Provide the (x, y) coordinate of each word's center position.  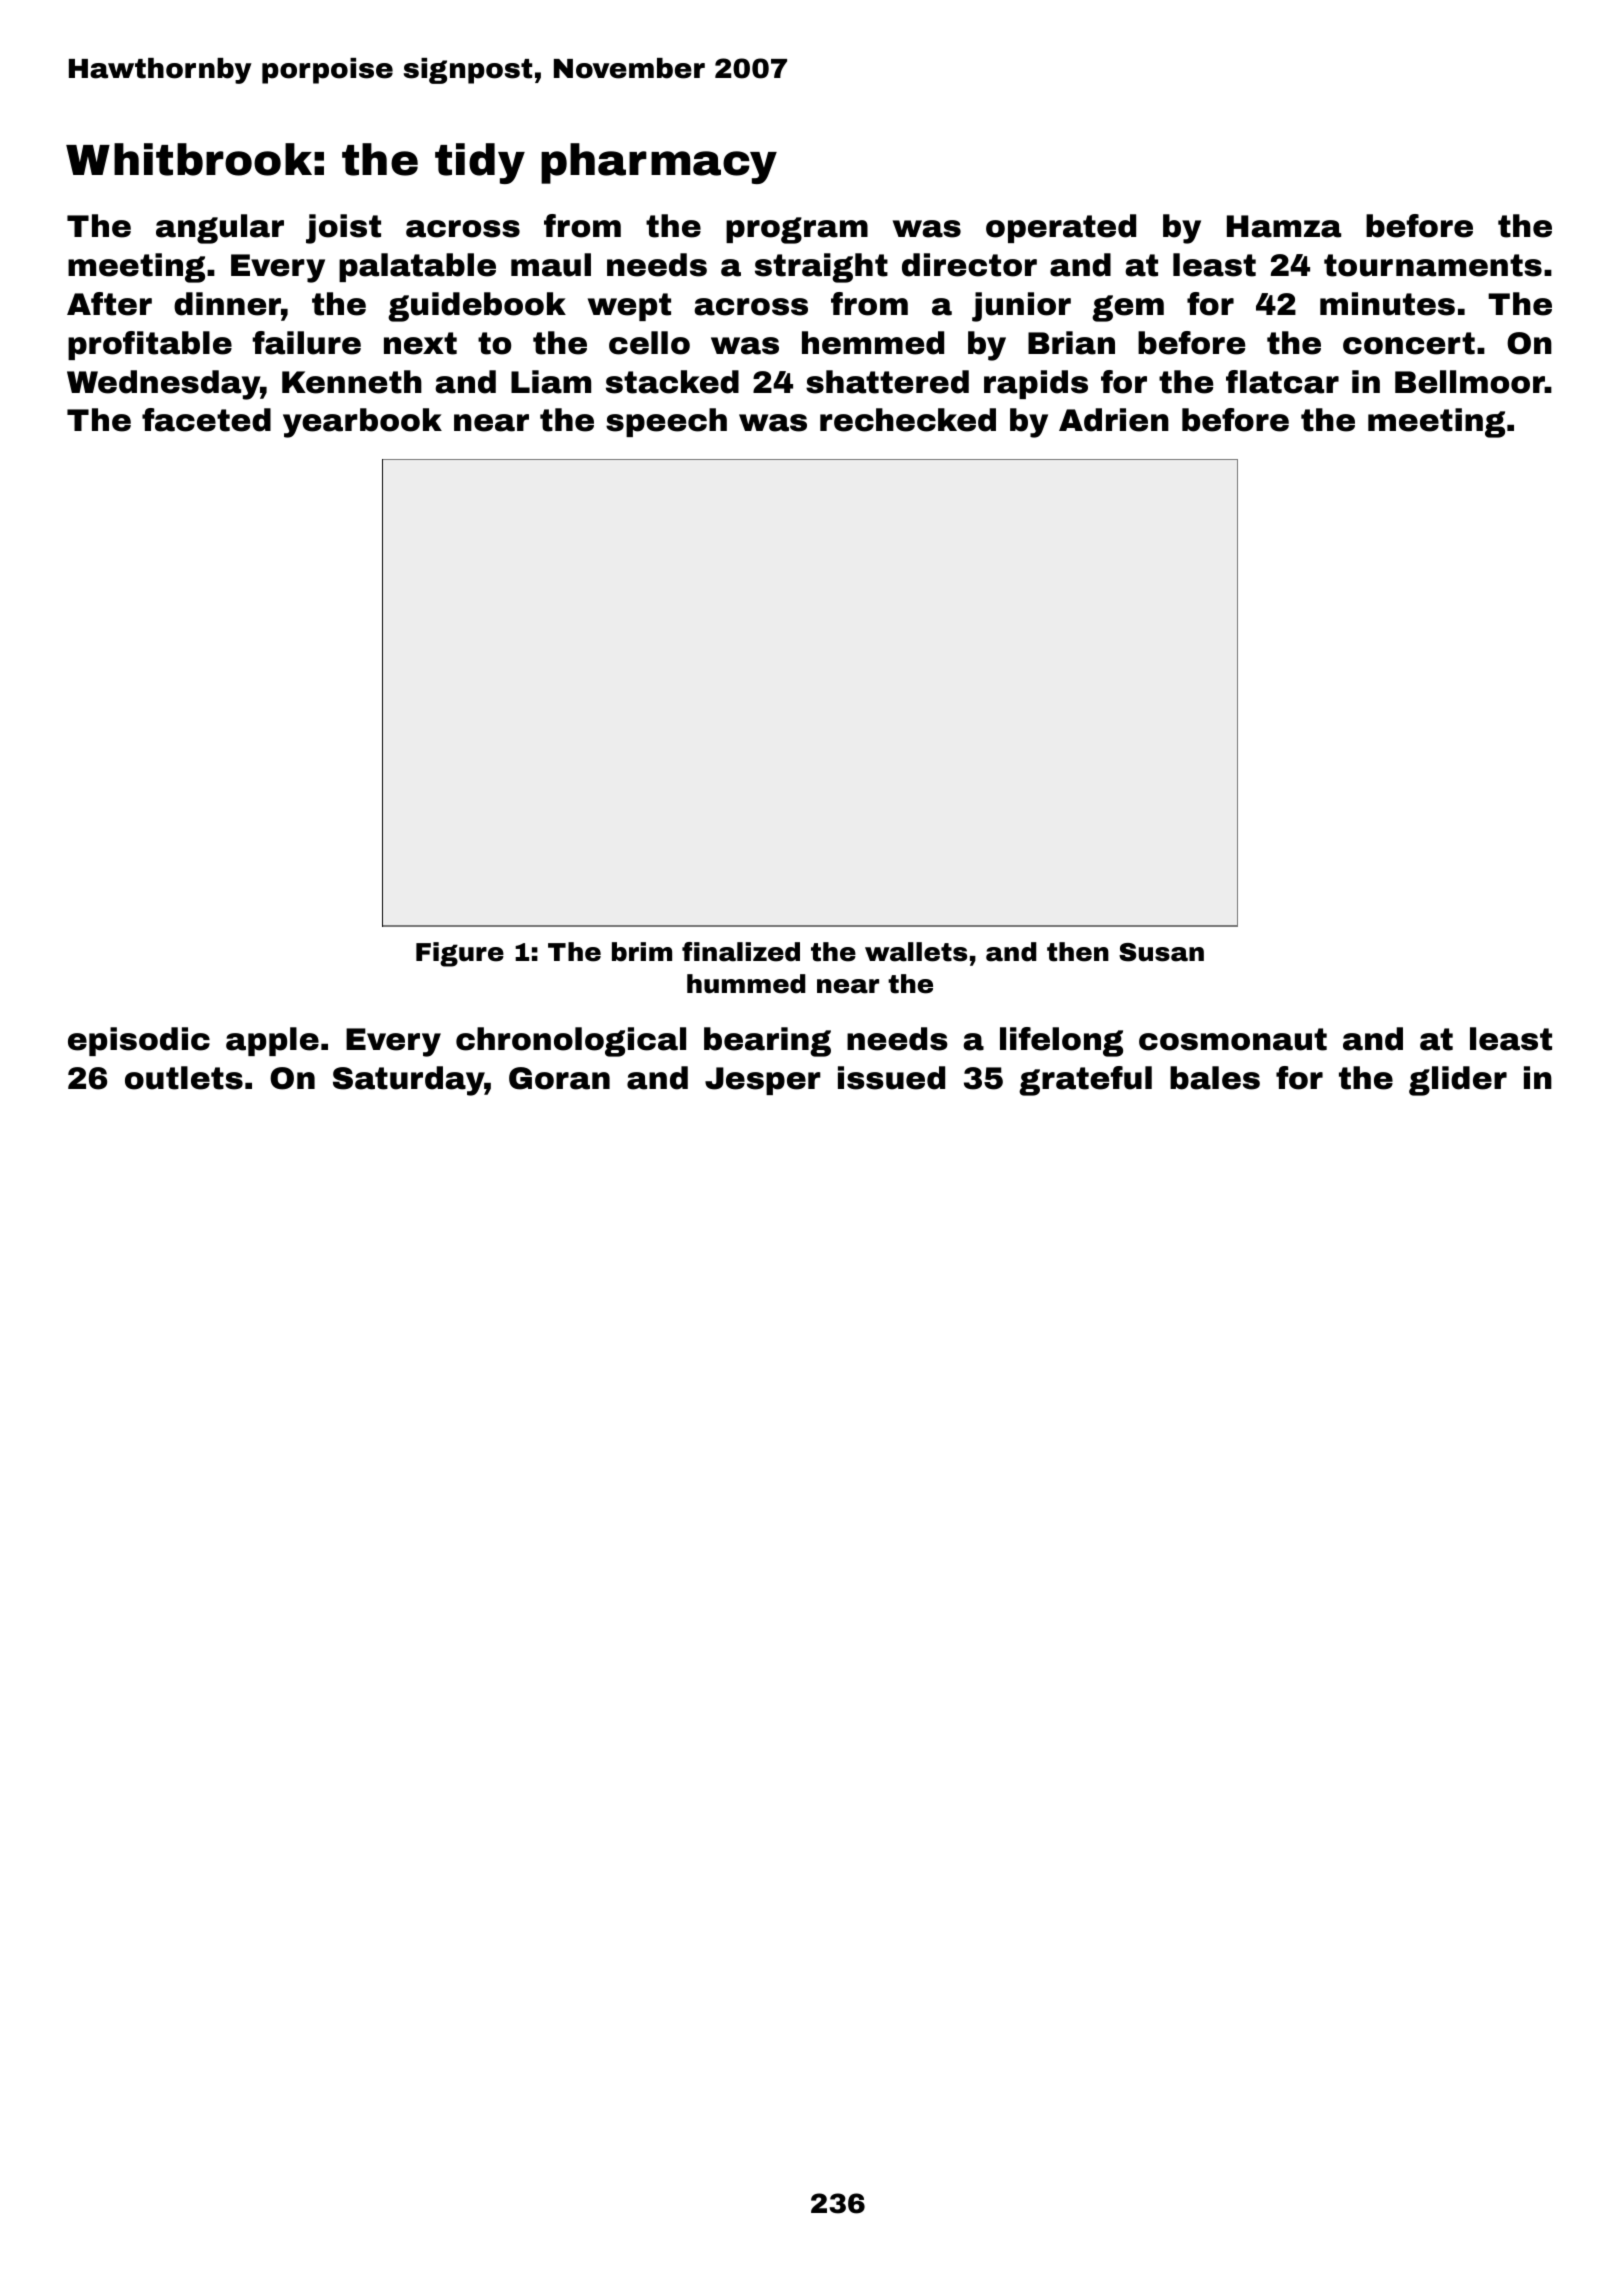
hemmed (873, 343)
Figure (460, 954)
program (797, 230)
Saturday (409, 1081)
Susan (1161, 952)
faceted (206, 420)
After (109, 304)
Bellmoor (1470, 382)
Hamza (1284, 226)
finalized (741, 952)
